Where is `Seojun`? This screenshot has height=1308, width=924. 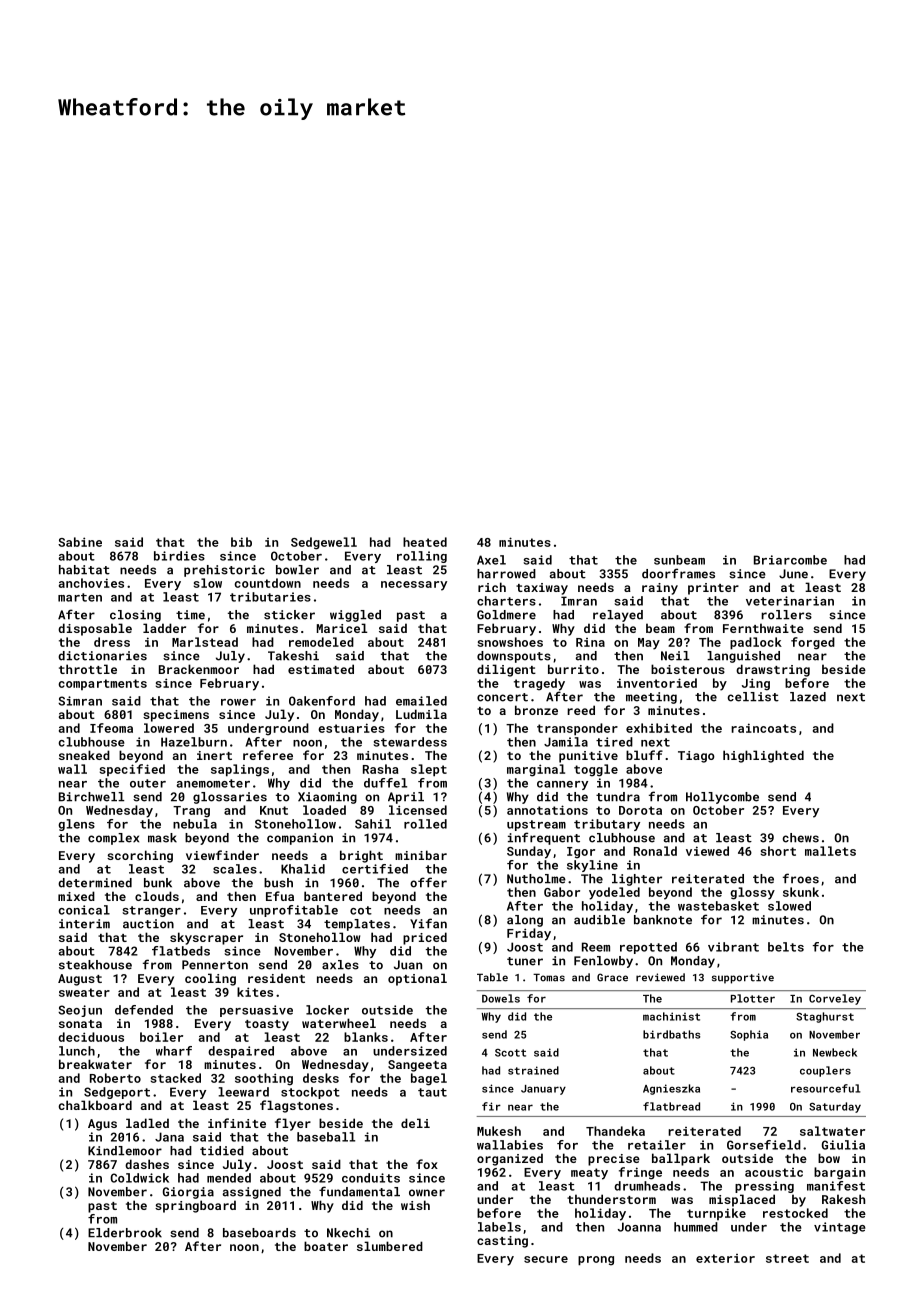
Seojun is located at coordinates (80, 1011).
